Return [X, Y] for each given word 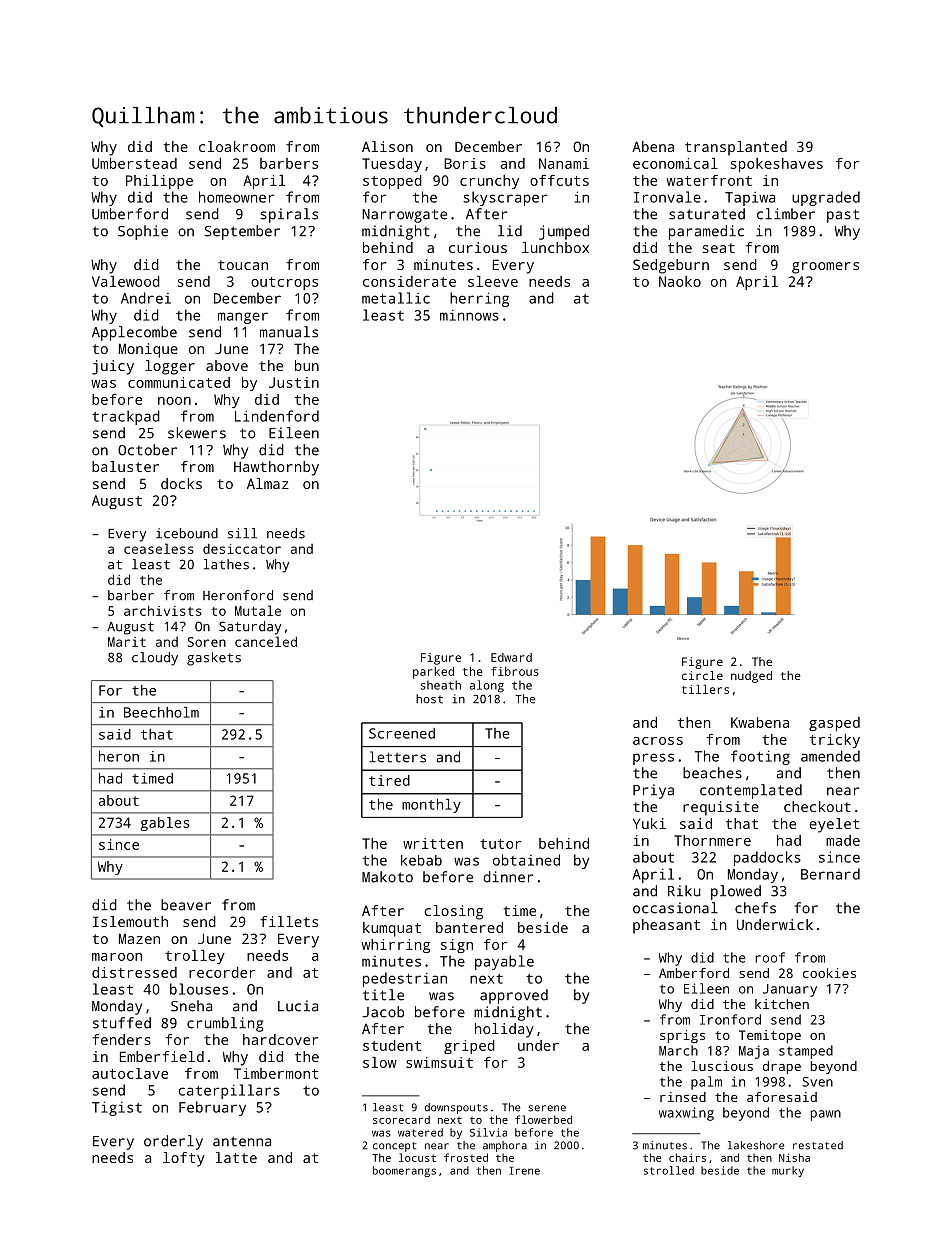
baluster [125, 466]
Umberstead [134, 163]
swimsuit [439, 1062]
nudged [751, 677]
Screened [402, 733]
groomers [825, 268]
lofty [184, 1159]
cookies [829, 973]
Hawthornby [276, 468]
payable [504, 962]
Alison [387, 146]
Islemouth [130, 921]
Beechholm [161, 712]
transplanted [736, 148]
